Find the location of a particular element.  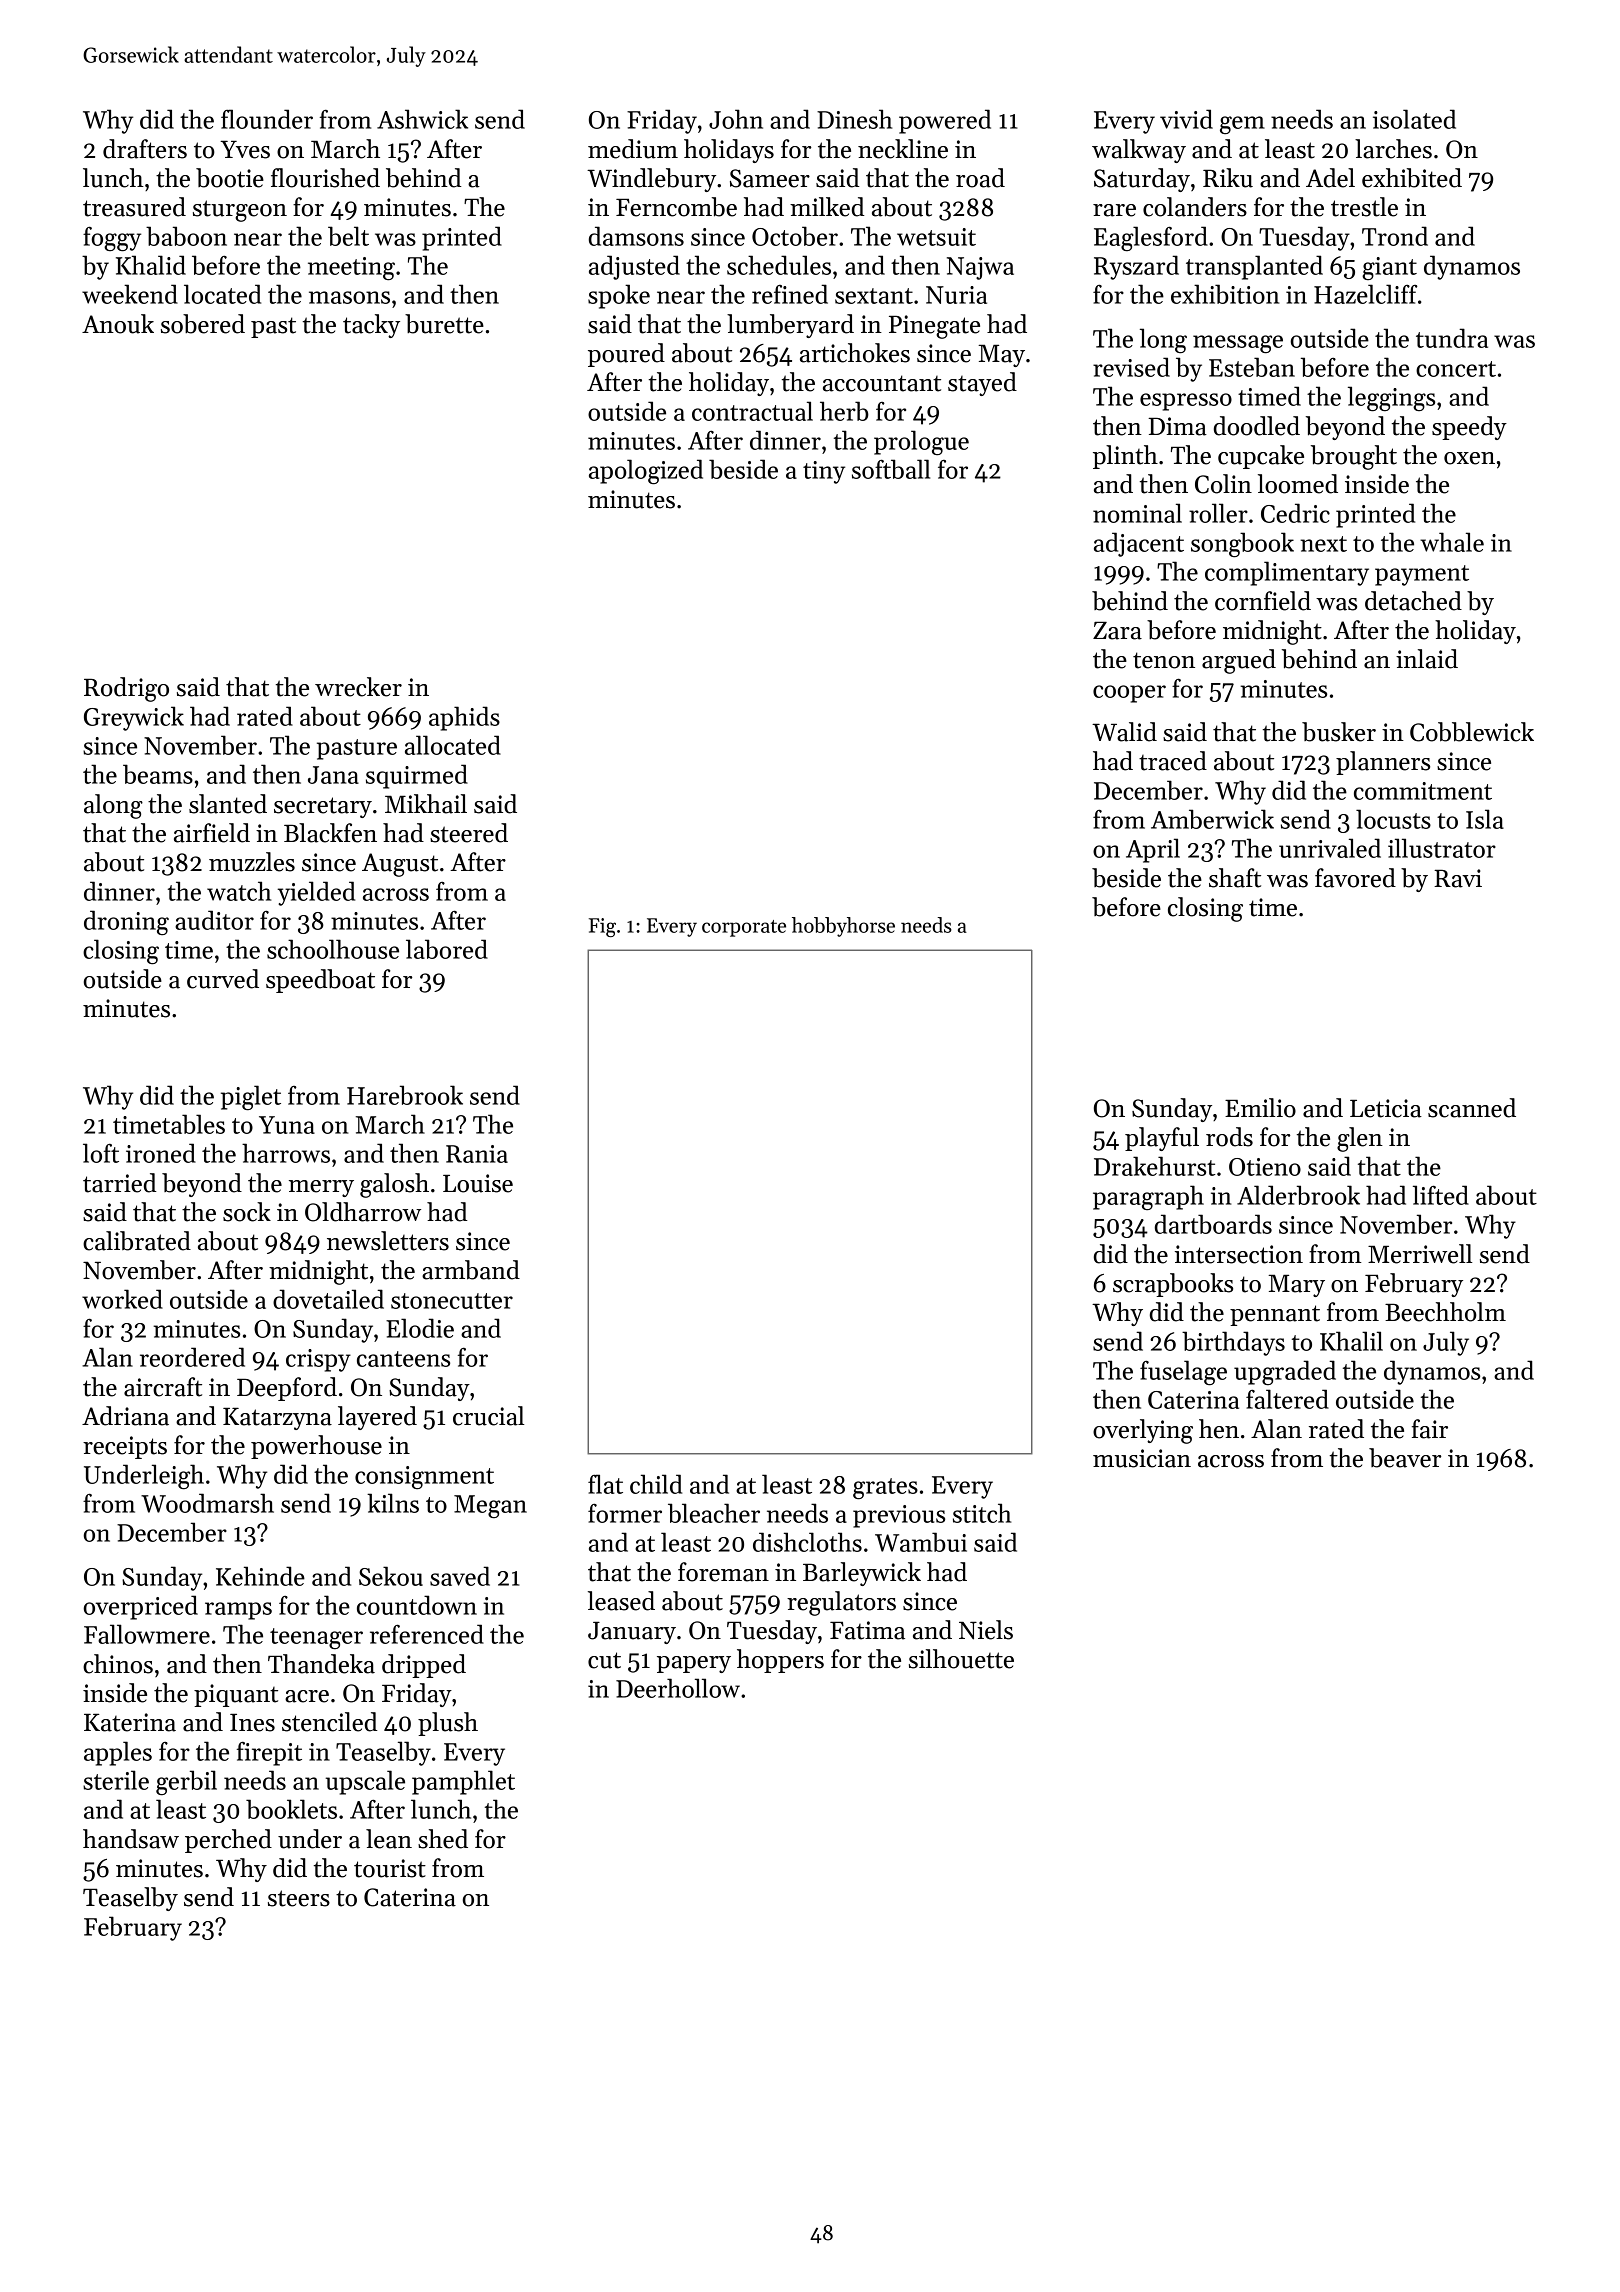

perched is located at coordinates (228, 1841).
